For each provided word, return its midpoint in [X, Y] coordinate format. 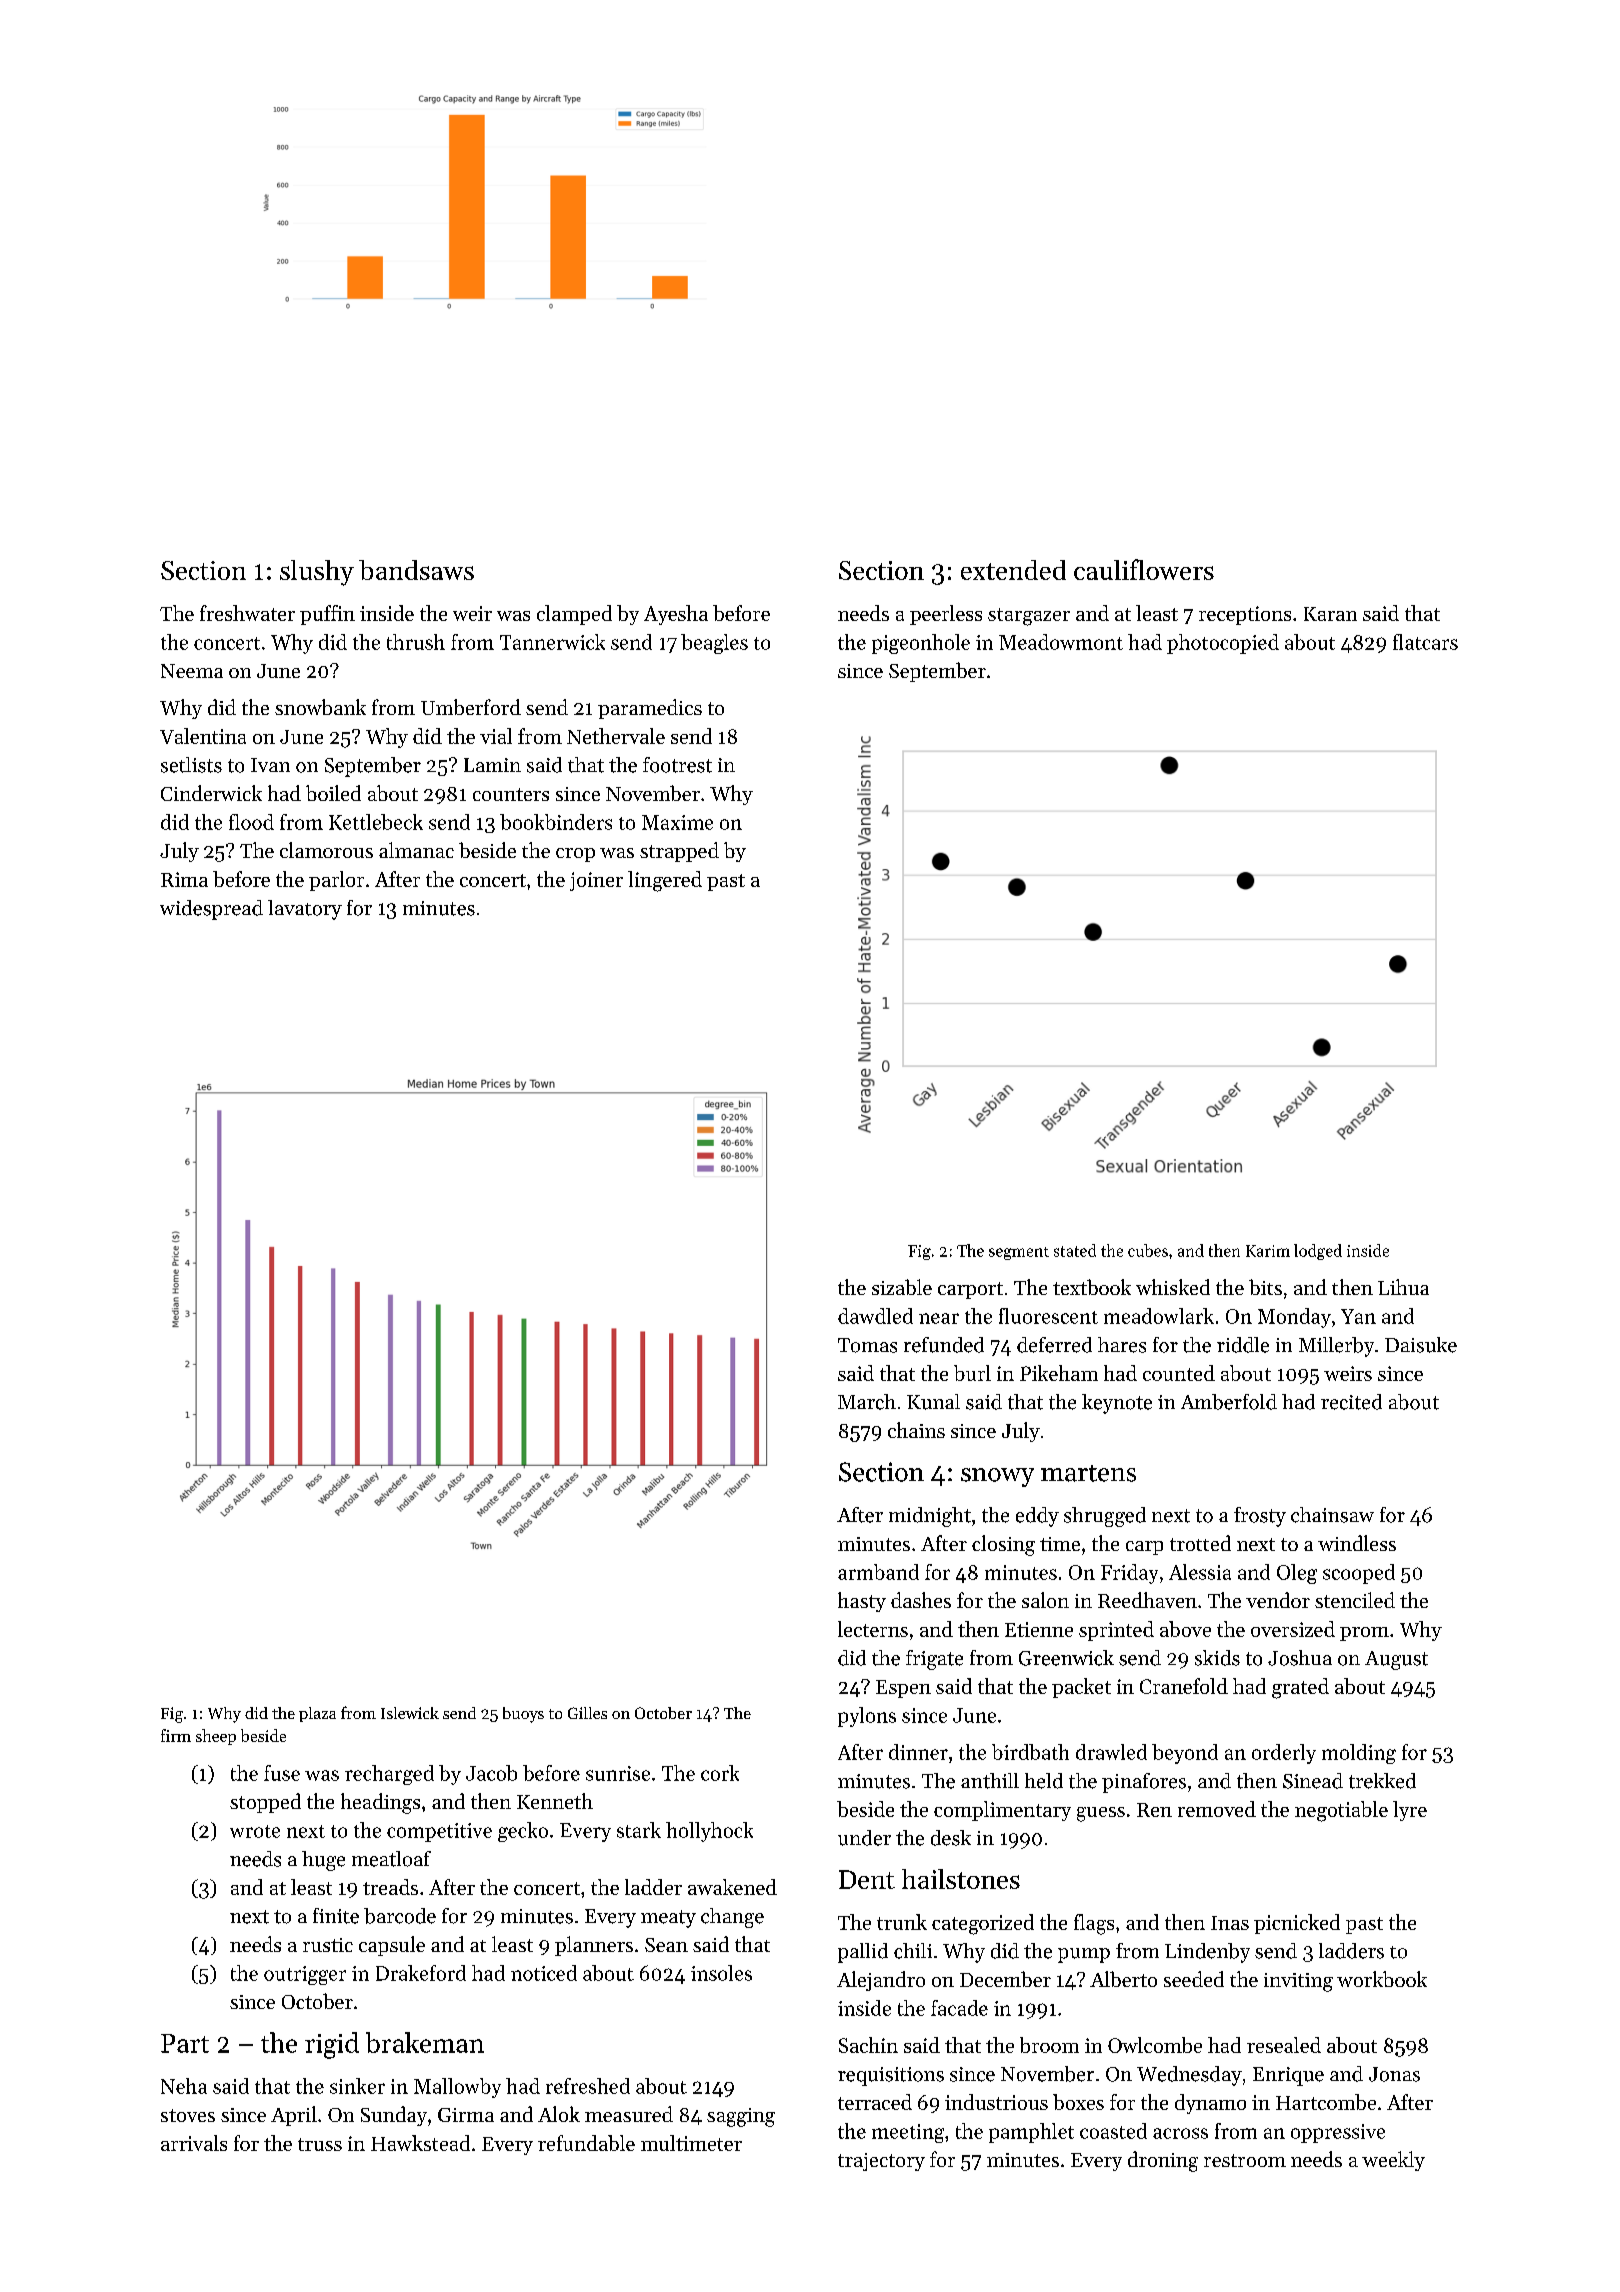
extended [1013, 570]
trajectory [881, 2162]
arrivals [194, 2143]
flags [1094, 1924]
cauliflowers [1144, 569]
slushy [317, 573]
